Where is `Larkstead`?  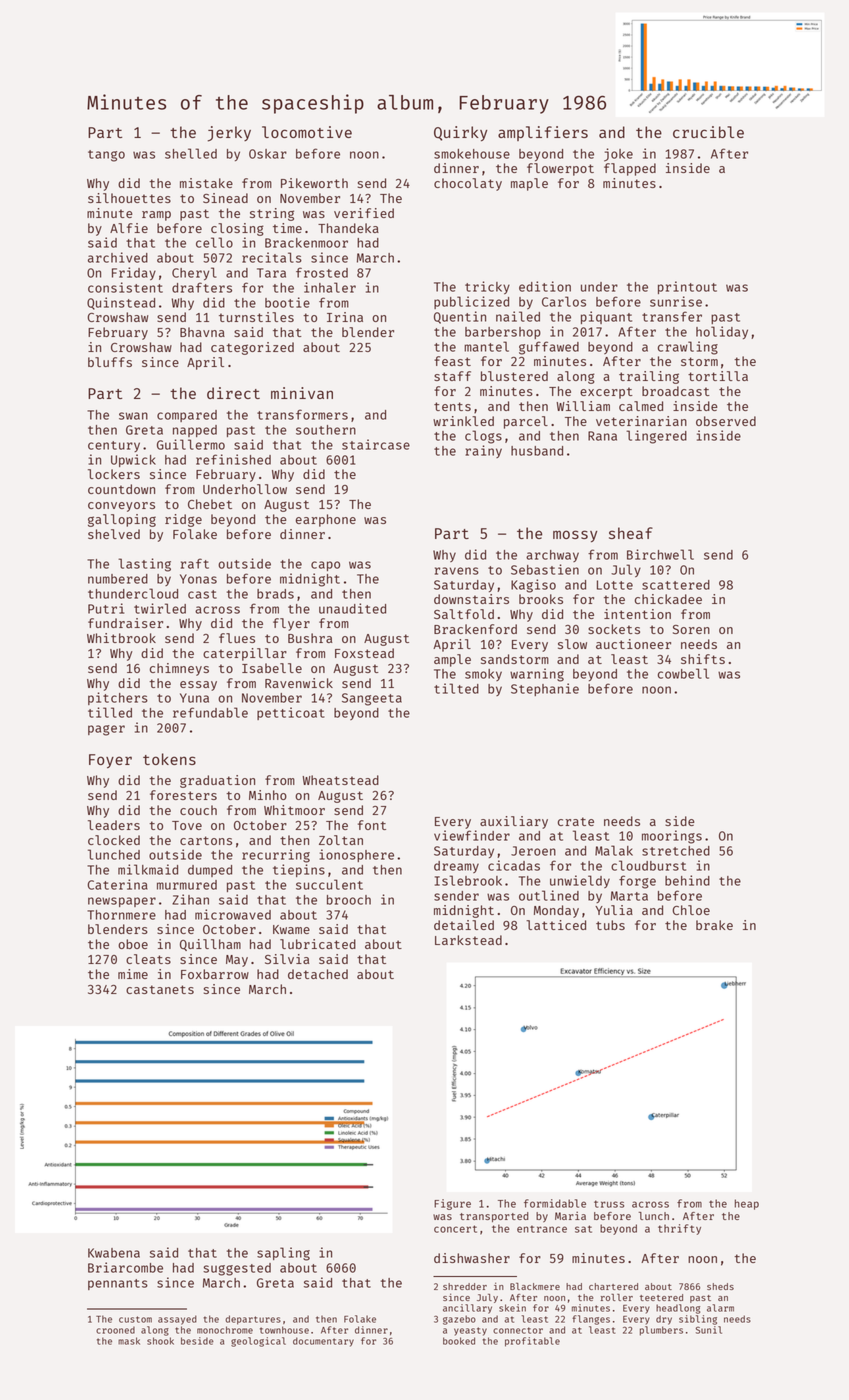 Larkstead is located at coordinates (468, 940).
